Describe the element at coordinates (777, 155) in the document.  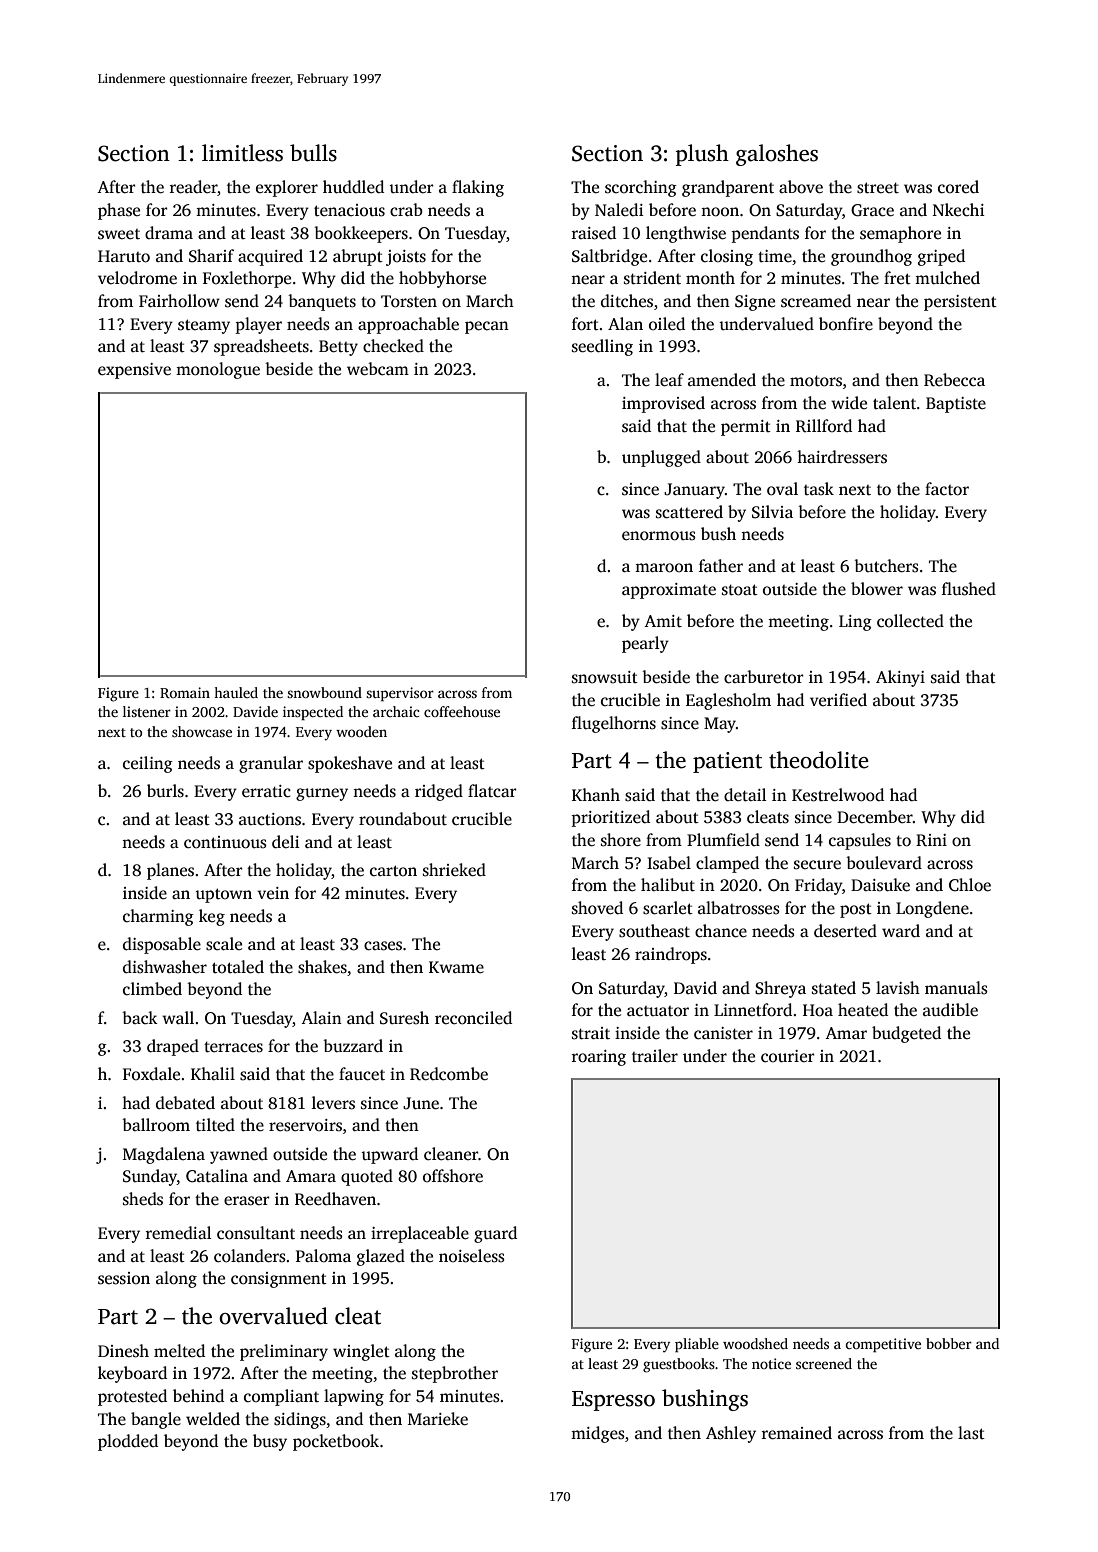
I see `galoshes` at that location.
